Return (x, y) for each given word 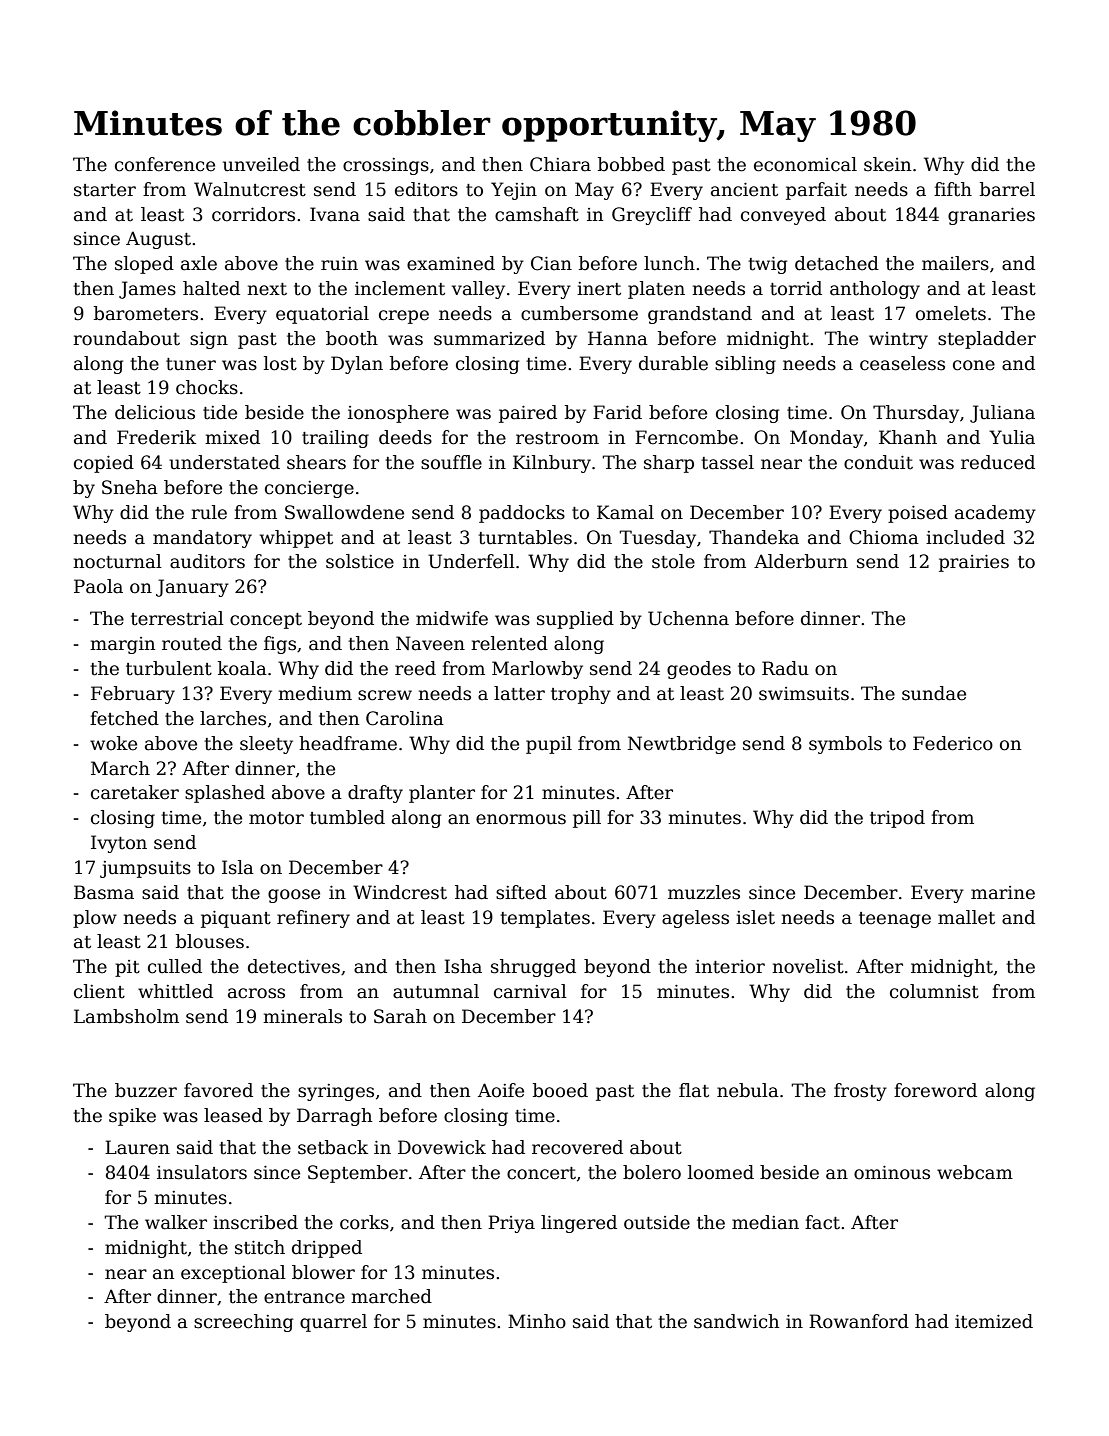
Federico (953, 743)
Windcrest (400, 892)
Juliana (1002, 414)
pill (587, 819)
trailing (335, 439)
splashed (225, 794)
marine (1003, 893)
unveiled (261, 164)
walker (176, 1222)
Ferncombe (686, 437)
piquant (236, 919)
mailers (955, 263)
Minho (537, 1321)
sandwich (736, 1321)
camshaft (537, 214)
